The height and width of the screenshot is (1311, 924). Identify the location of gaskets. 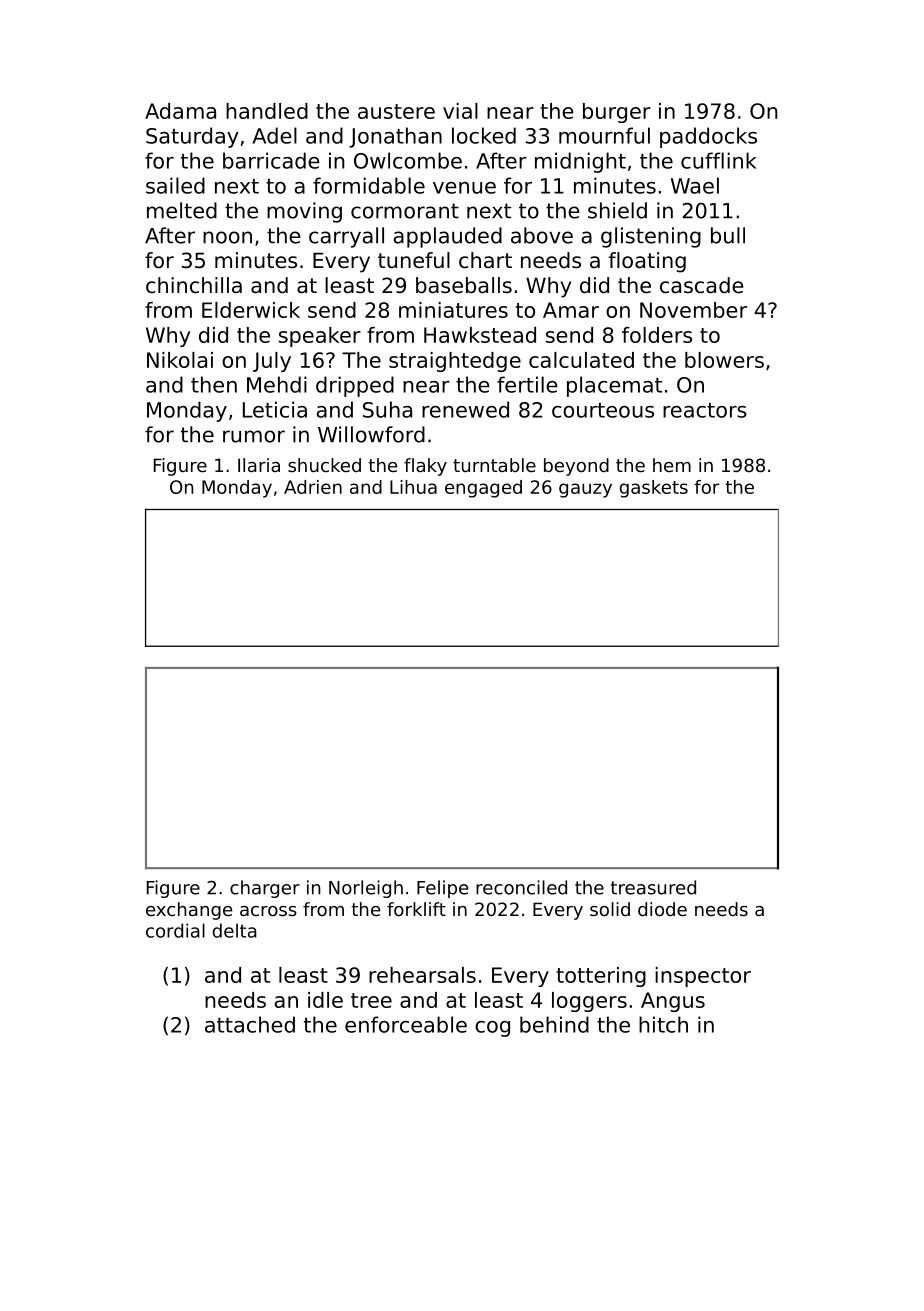
(654, 489).
